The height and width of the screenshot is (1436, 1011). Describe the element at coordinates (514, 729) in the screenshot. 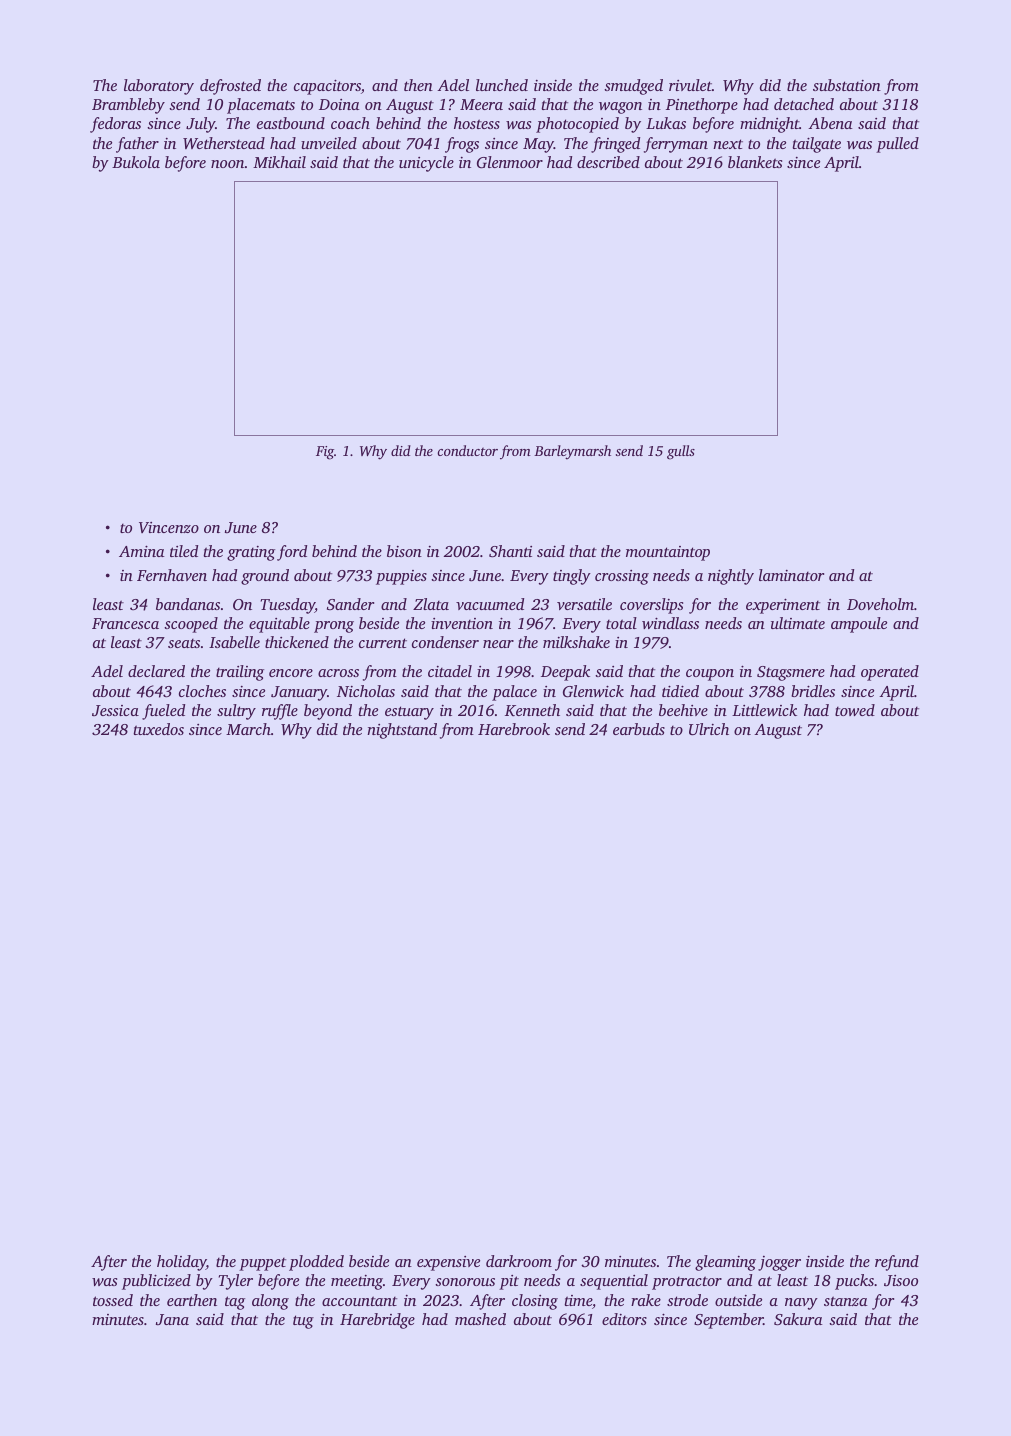

I see `Harebrook` at that location.
